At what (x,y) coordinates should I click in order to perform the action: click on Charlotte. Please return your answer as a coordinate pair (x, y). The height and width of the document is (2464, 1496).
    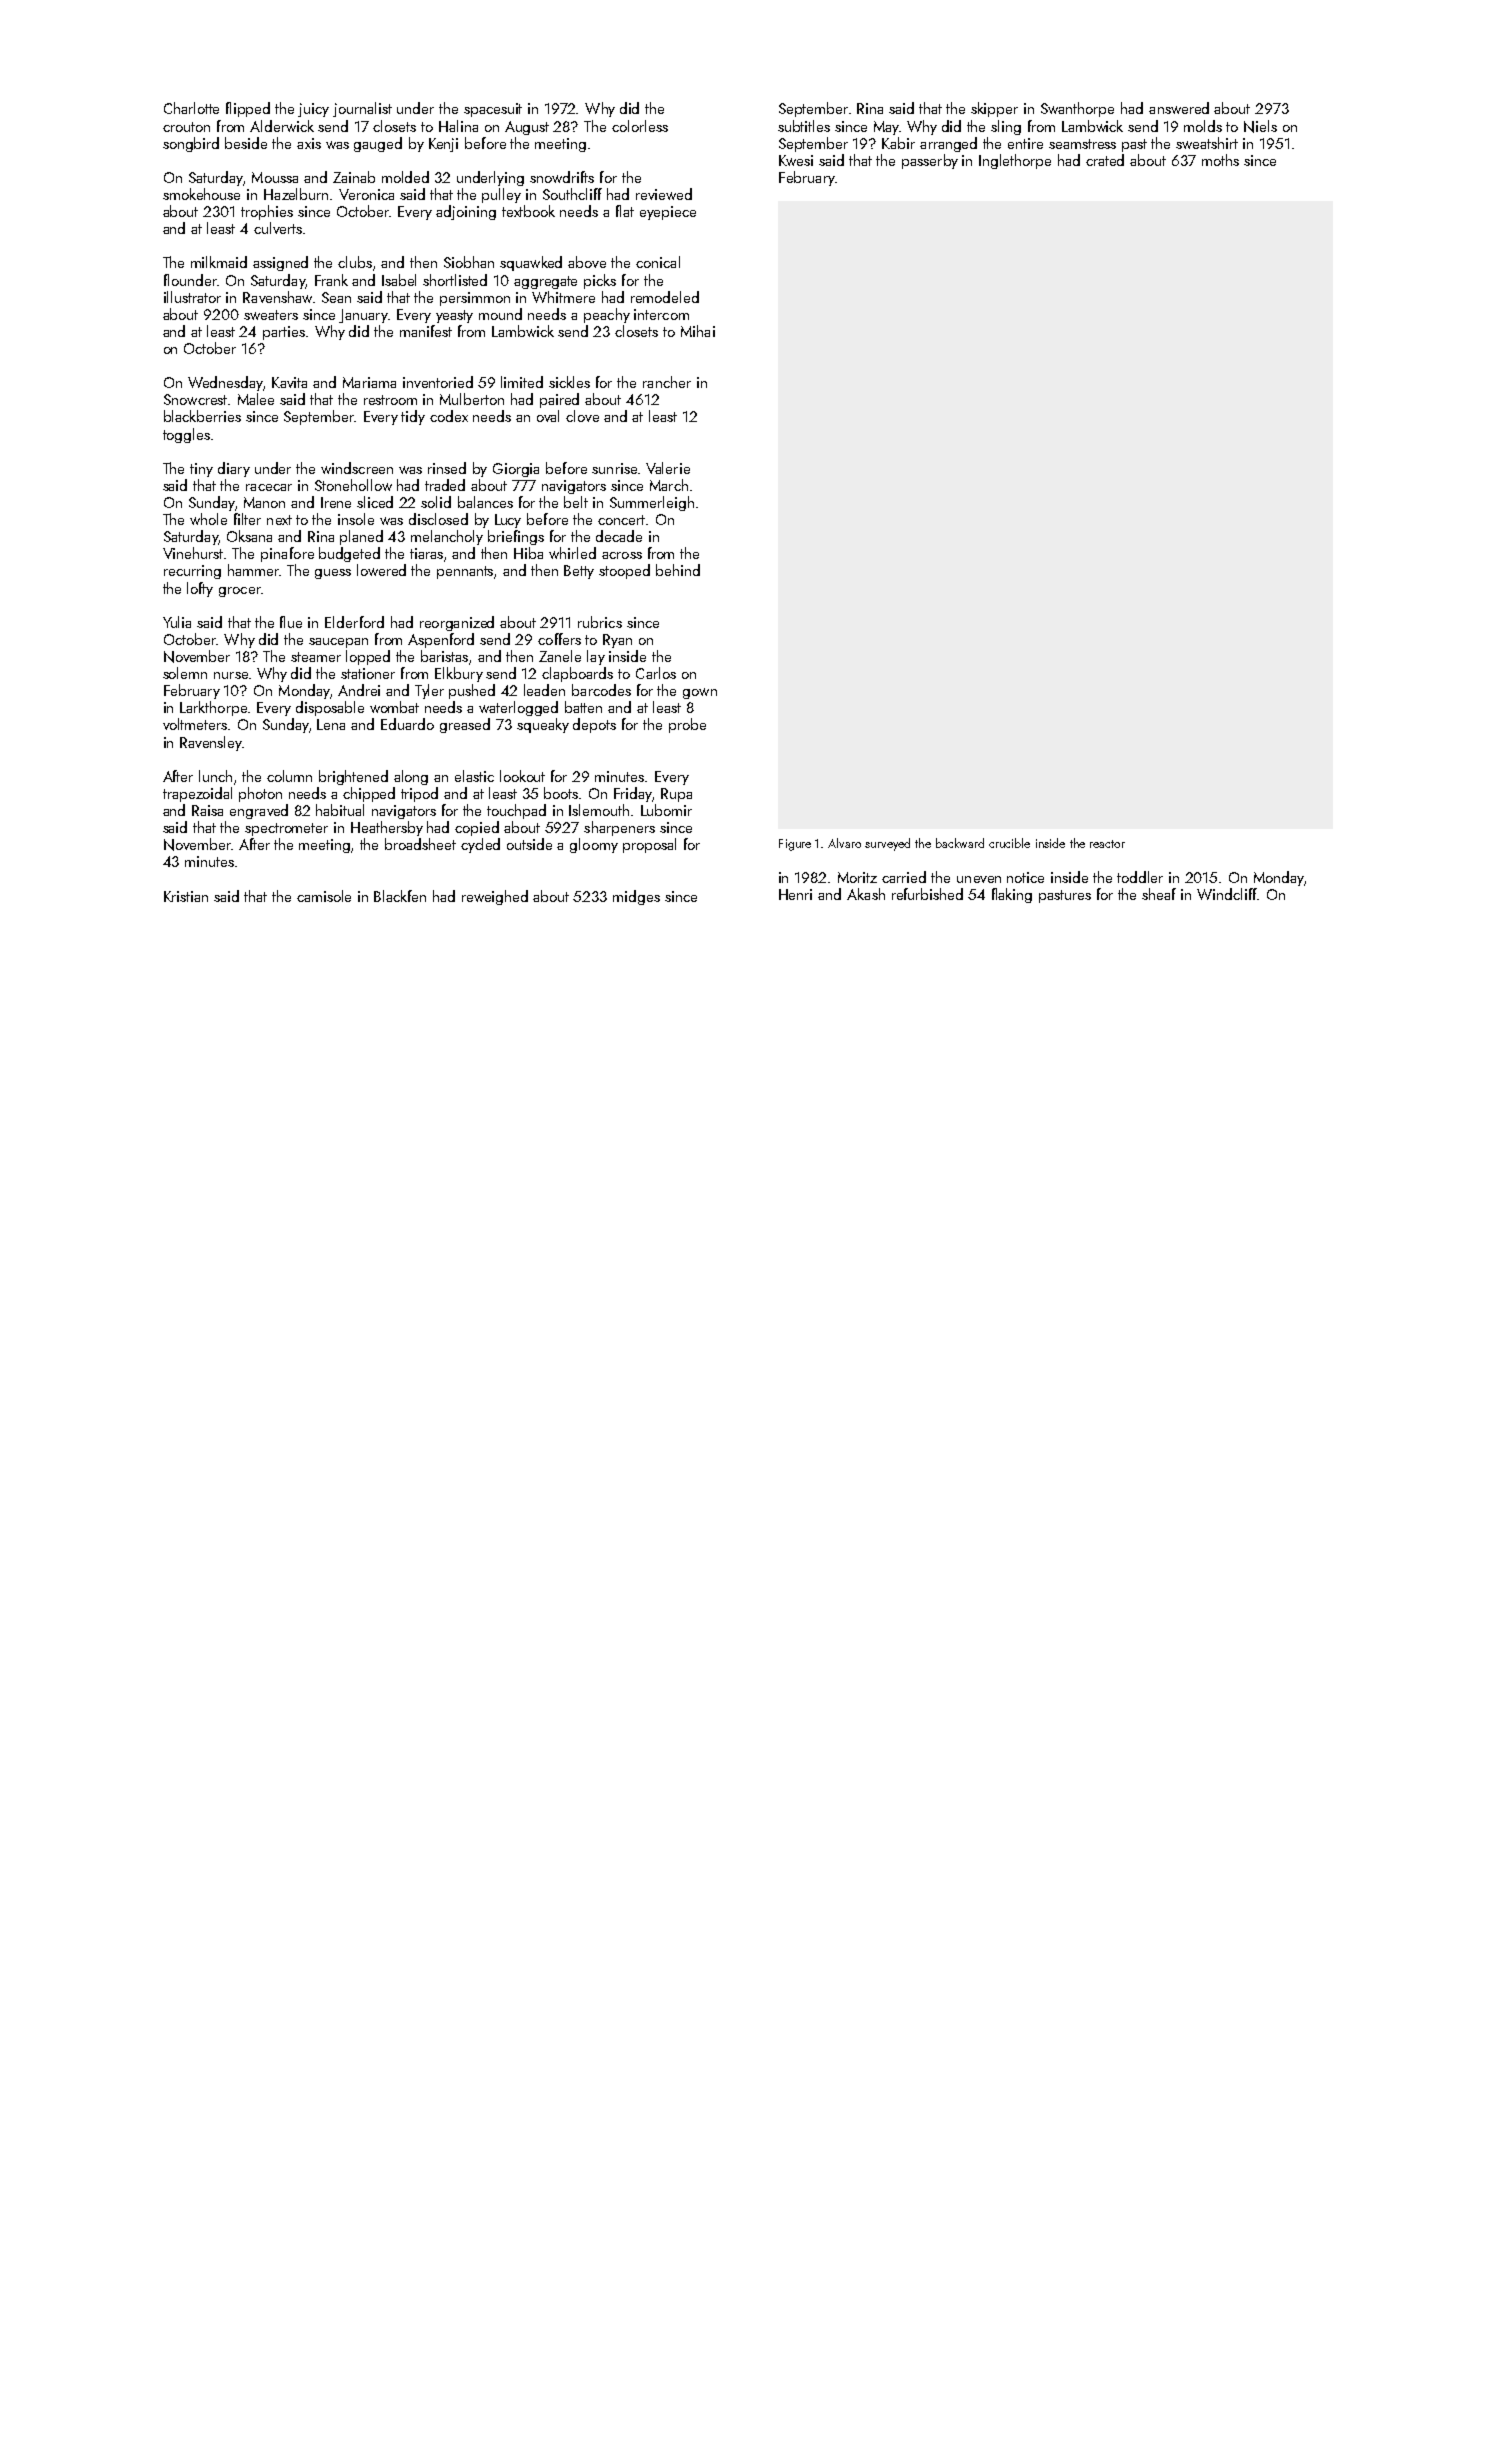
    Looking at the image, I should click on (191, 108).
